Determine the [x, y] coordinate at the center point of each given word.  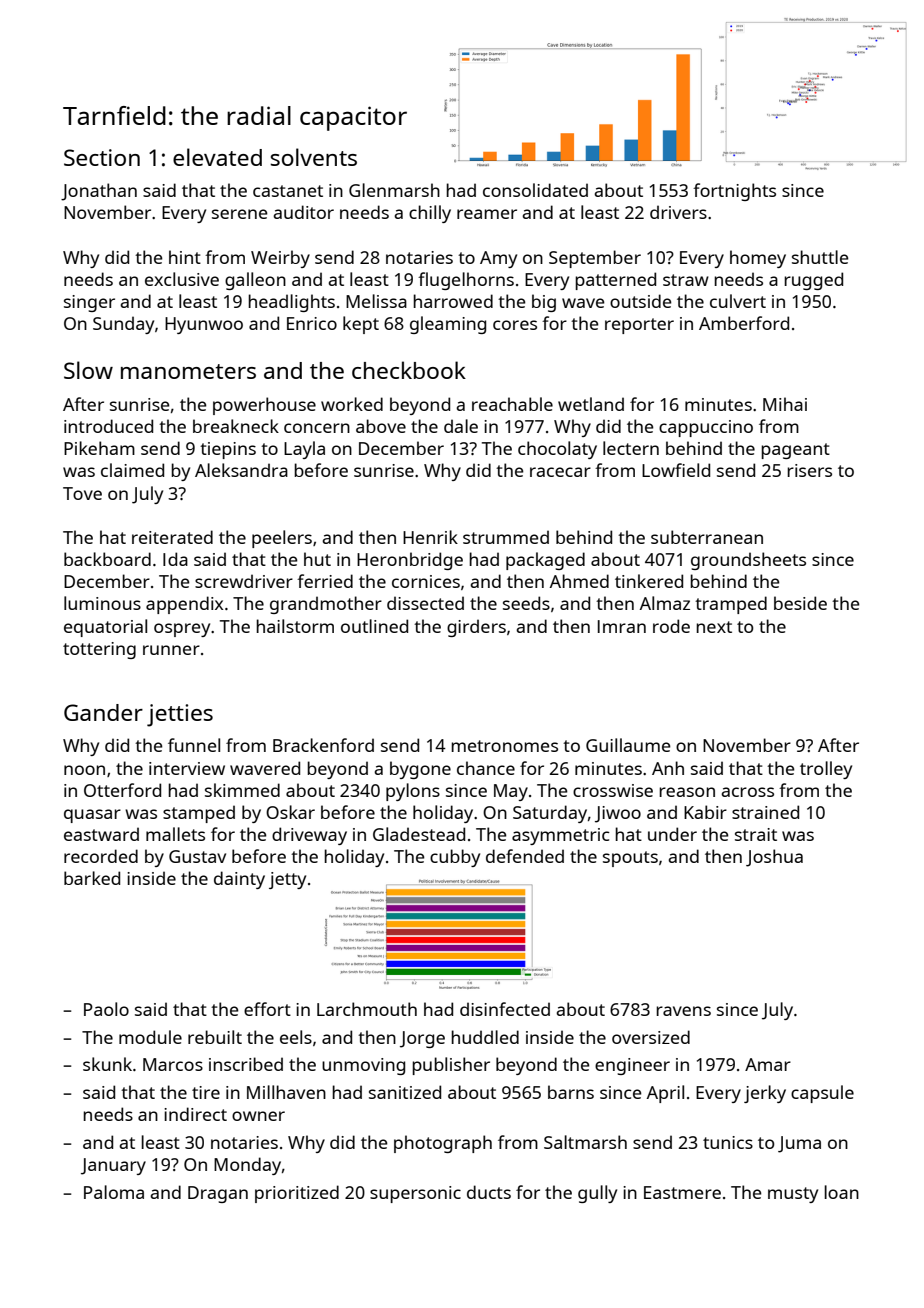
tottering [99, 650]
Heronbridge [410, 561]
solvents [314, 157]
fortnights [734, 192]
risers [809, 470]
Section [102, 157]
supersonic [415, 1194]
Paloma [114, 1192]
